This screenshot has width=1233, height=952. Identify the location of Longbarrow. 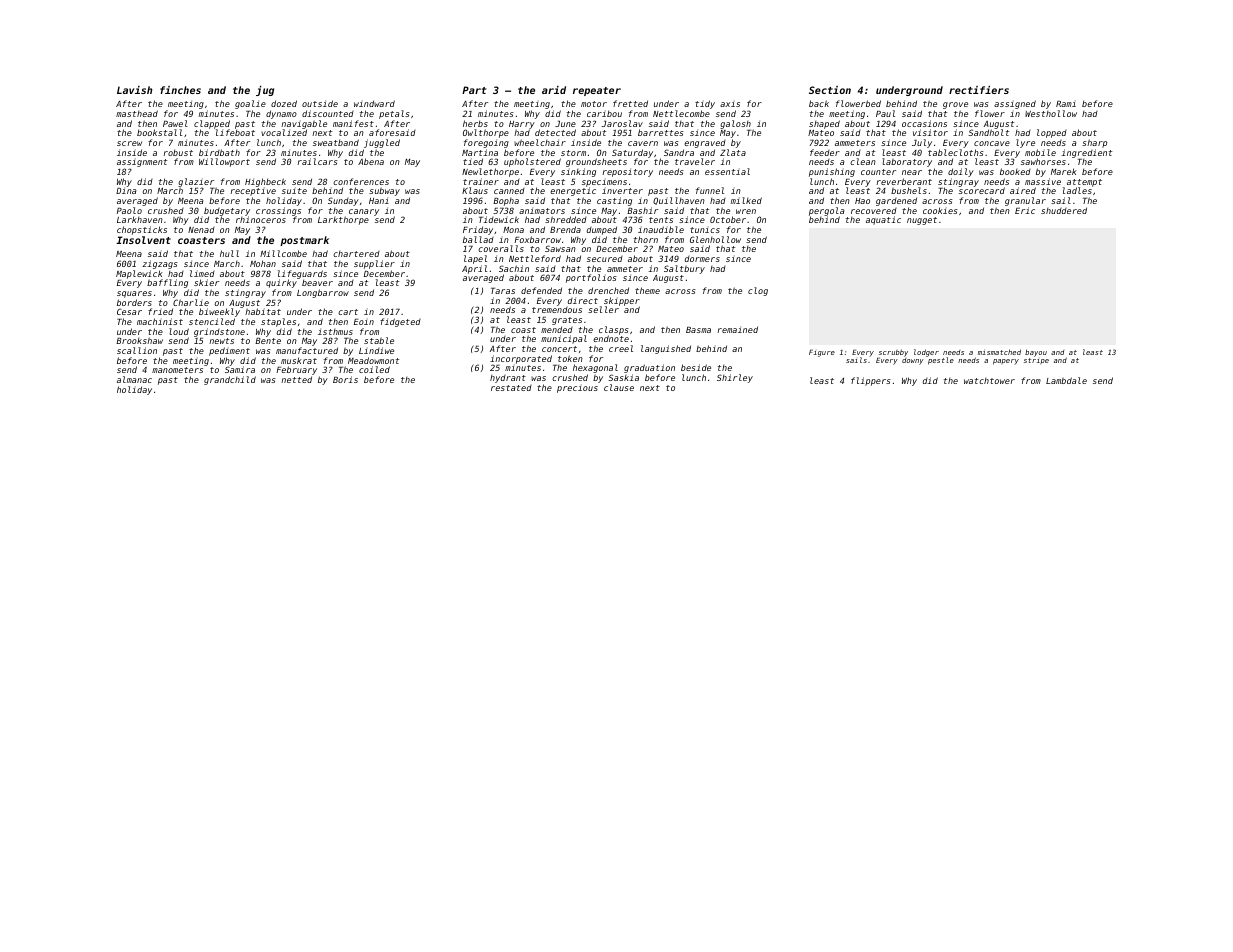
(323, 293).
